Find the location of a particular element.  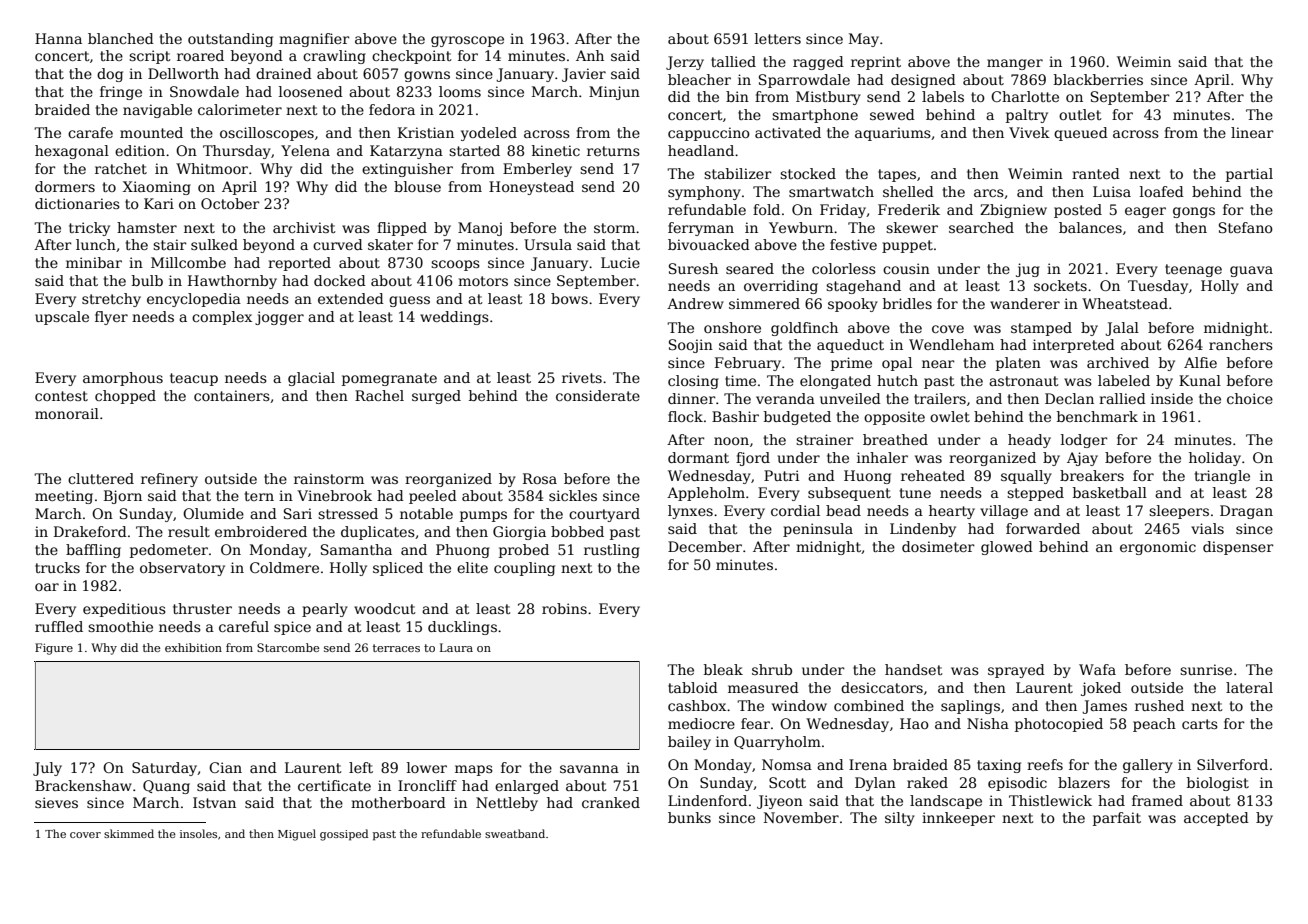

letters is located at coordinates (778, 38).
